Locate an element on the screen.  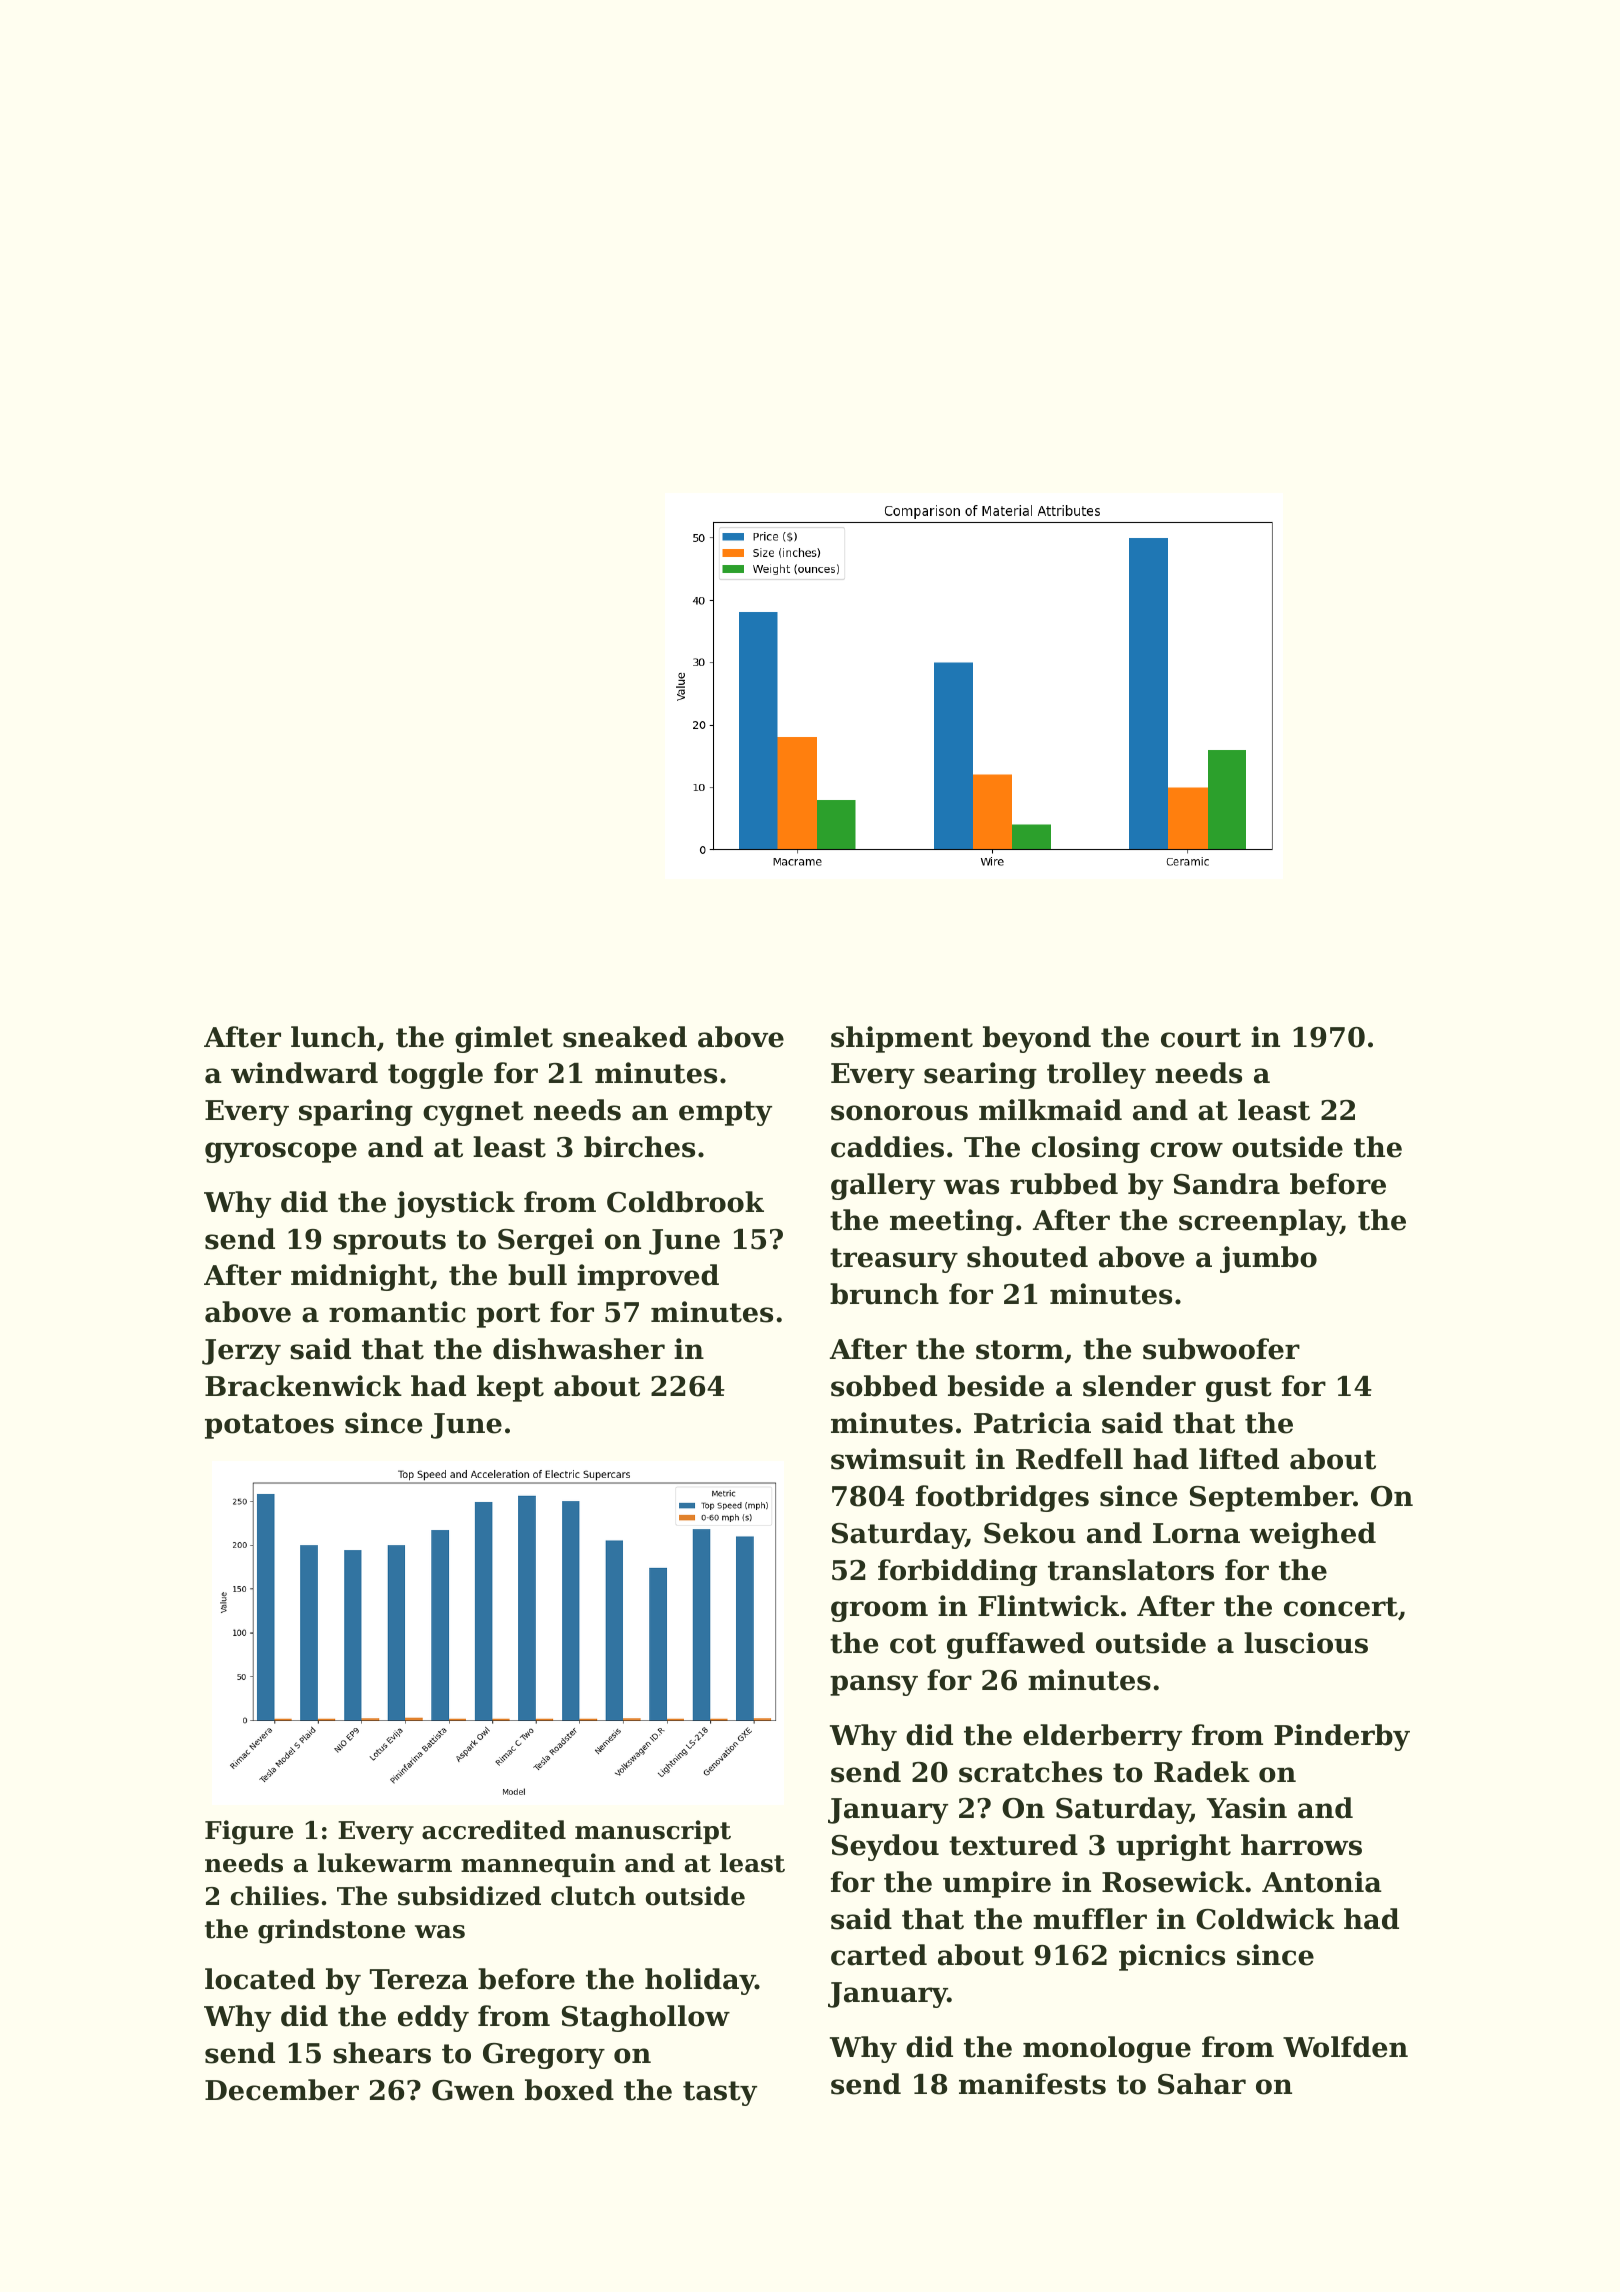
brunch is located at coordinates (884, 1294).
